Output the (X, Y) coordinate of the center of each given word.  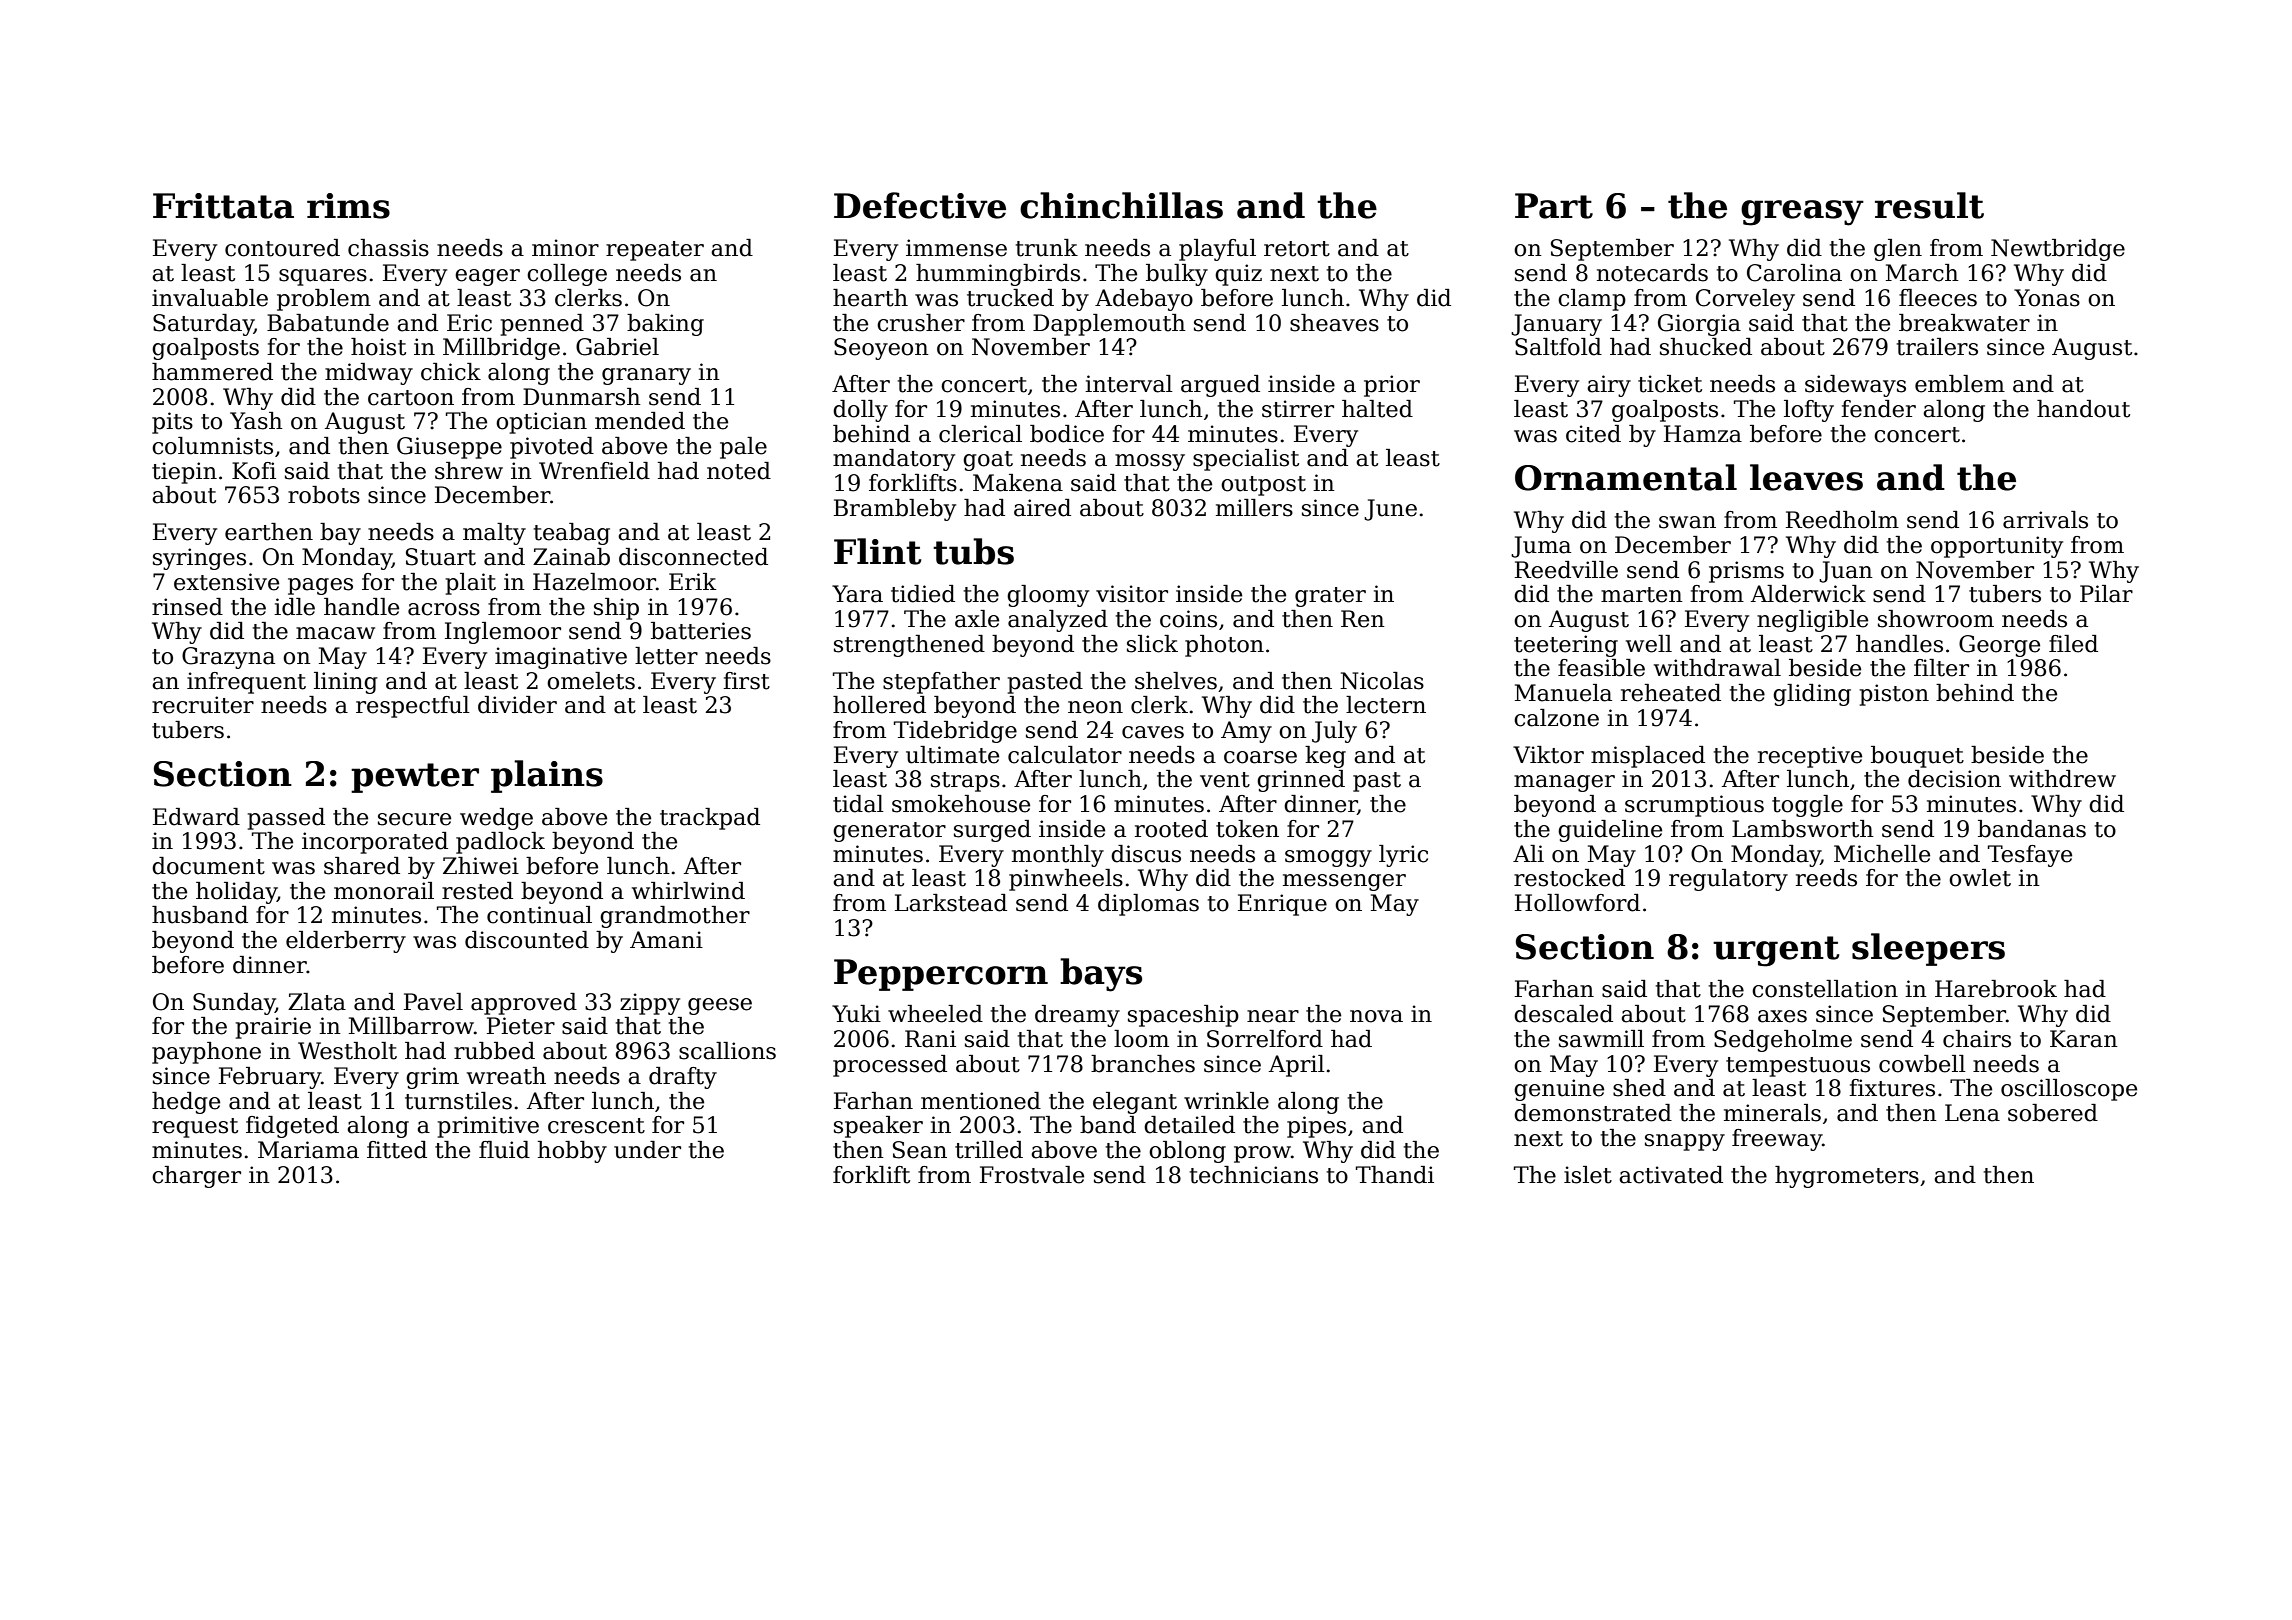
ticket (1670, 384)
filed (2073, 644)
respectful (413, 707)
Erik (692, 581)
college (567, 275)
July (1334, 732)
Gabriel (617, 347)
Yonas (2047, 298)
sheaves (1334, 323)
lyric (1403, 856)
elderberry (346, 942)
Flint (878, 551)
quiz (1238, 275)
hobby (572, 1152)
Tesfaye (2030, 856)
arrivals (2045, 520)
